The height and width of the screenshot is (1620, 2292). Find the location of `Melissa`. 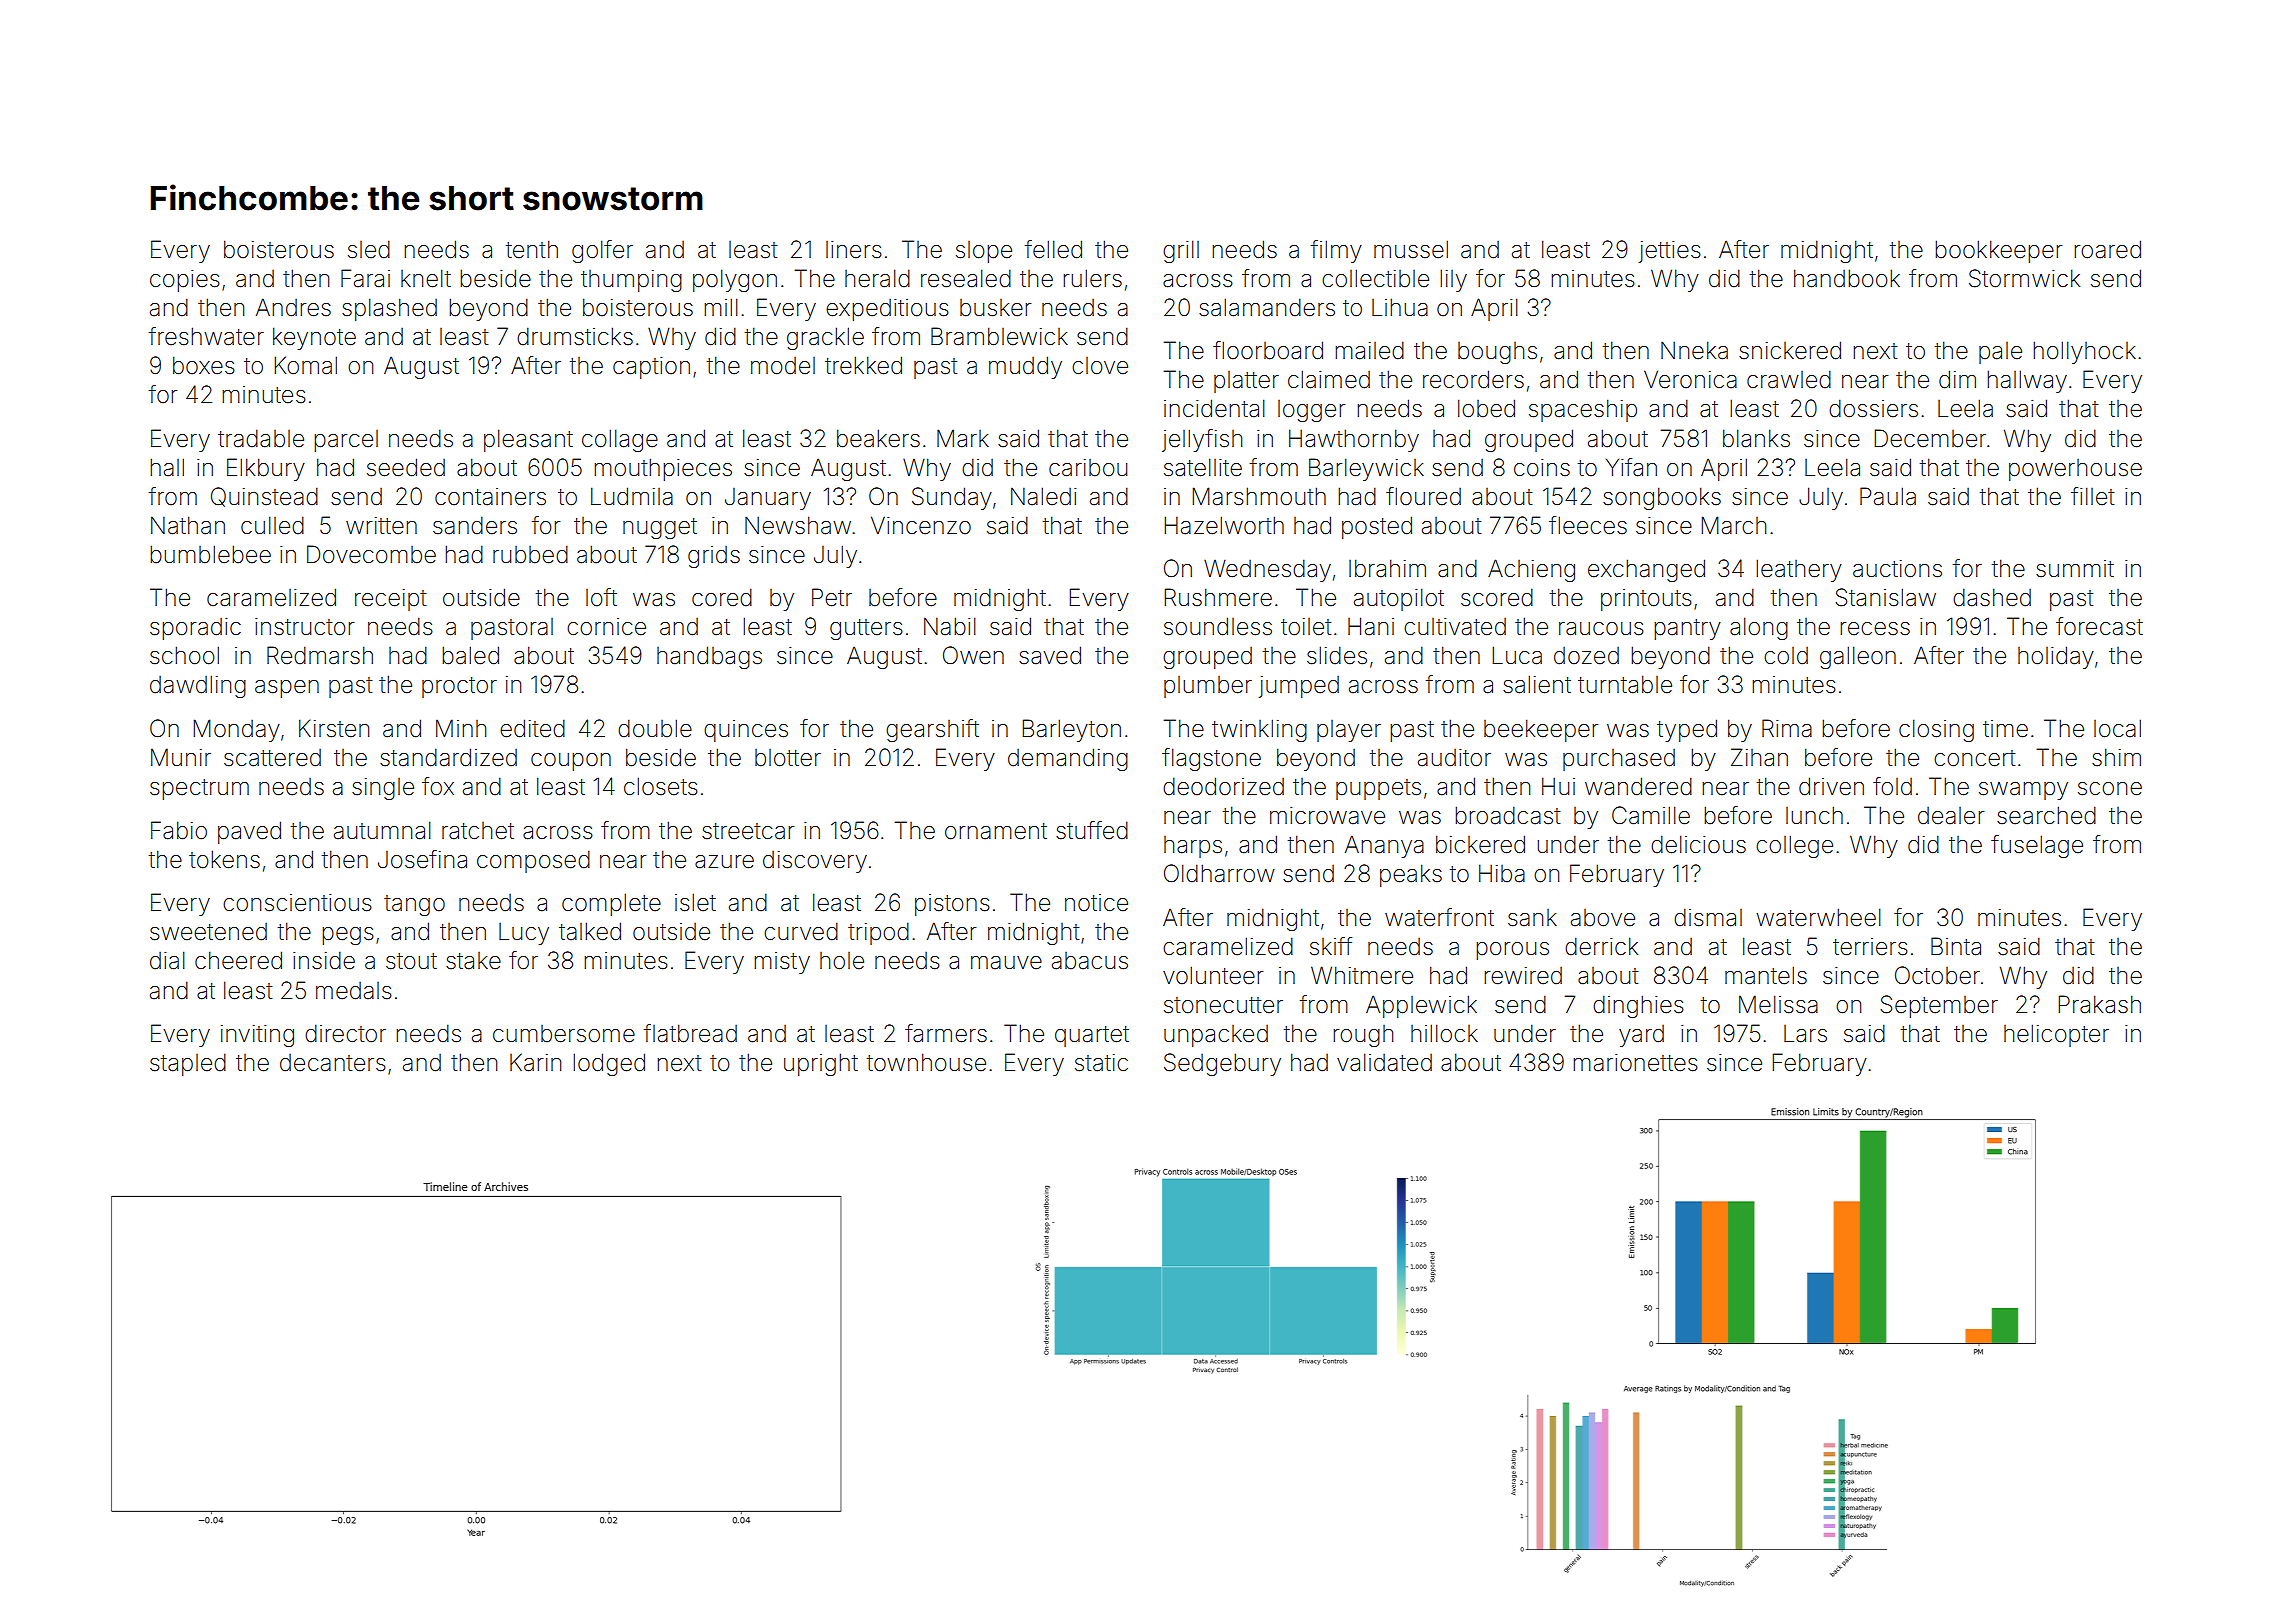

Melissa is located at coordinates (1778, 1004).
